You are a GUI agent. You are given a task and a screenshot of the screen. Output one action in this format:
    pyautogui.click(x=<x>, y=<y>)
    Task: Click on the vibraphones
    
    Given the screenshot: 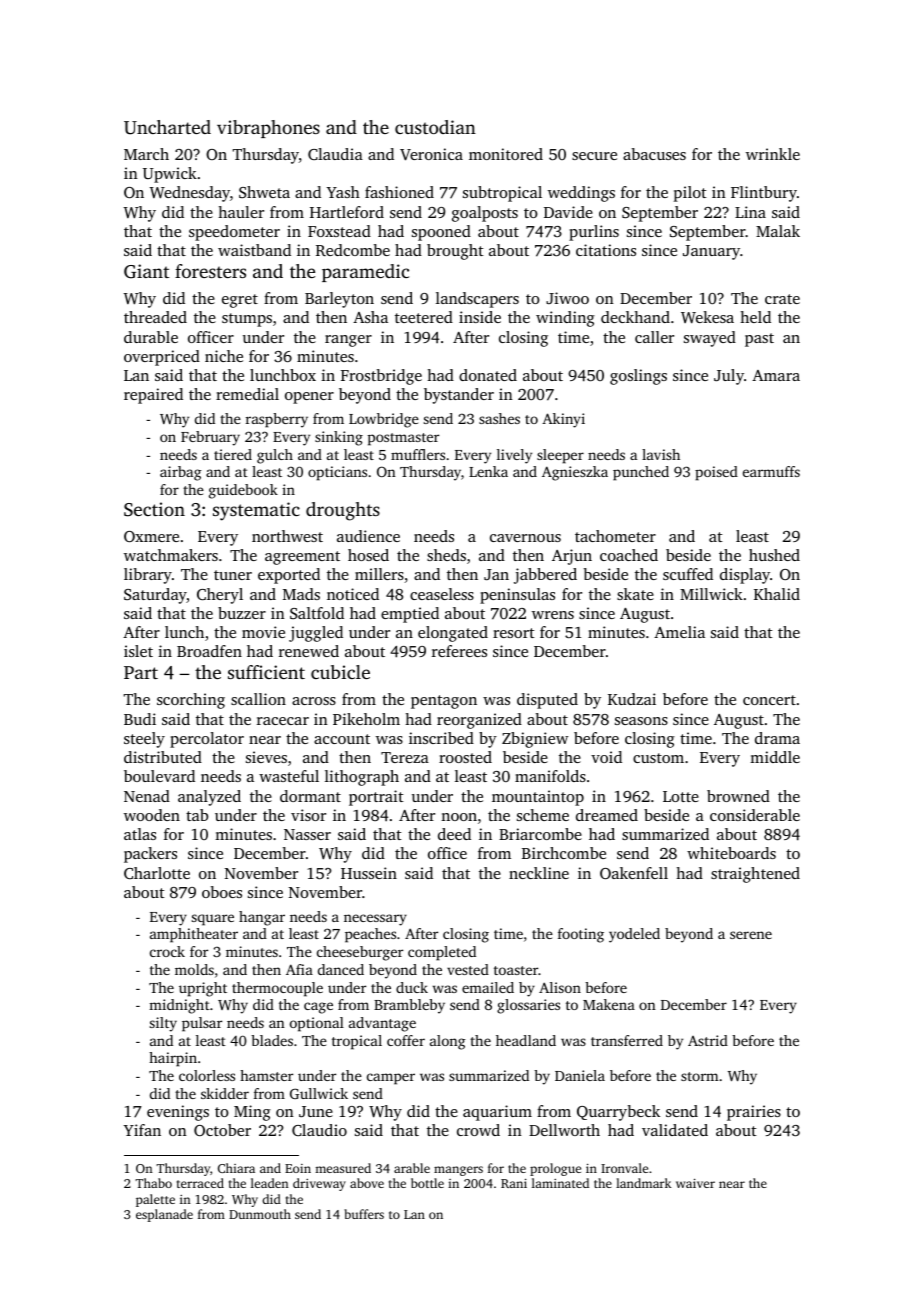 What is the action you would take?
    pyautogui.click(x=268, y=129)
